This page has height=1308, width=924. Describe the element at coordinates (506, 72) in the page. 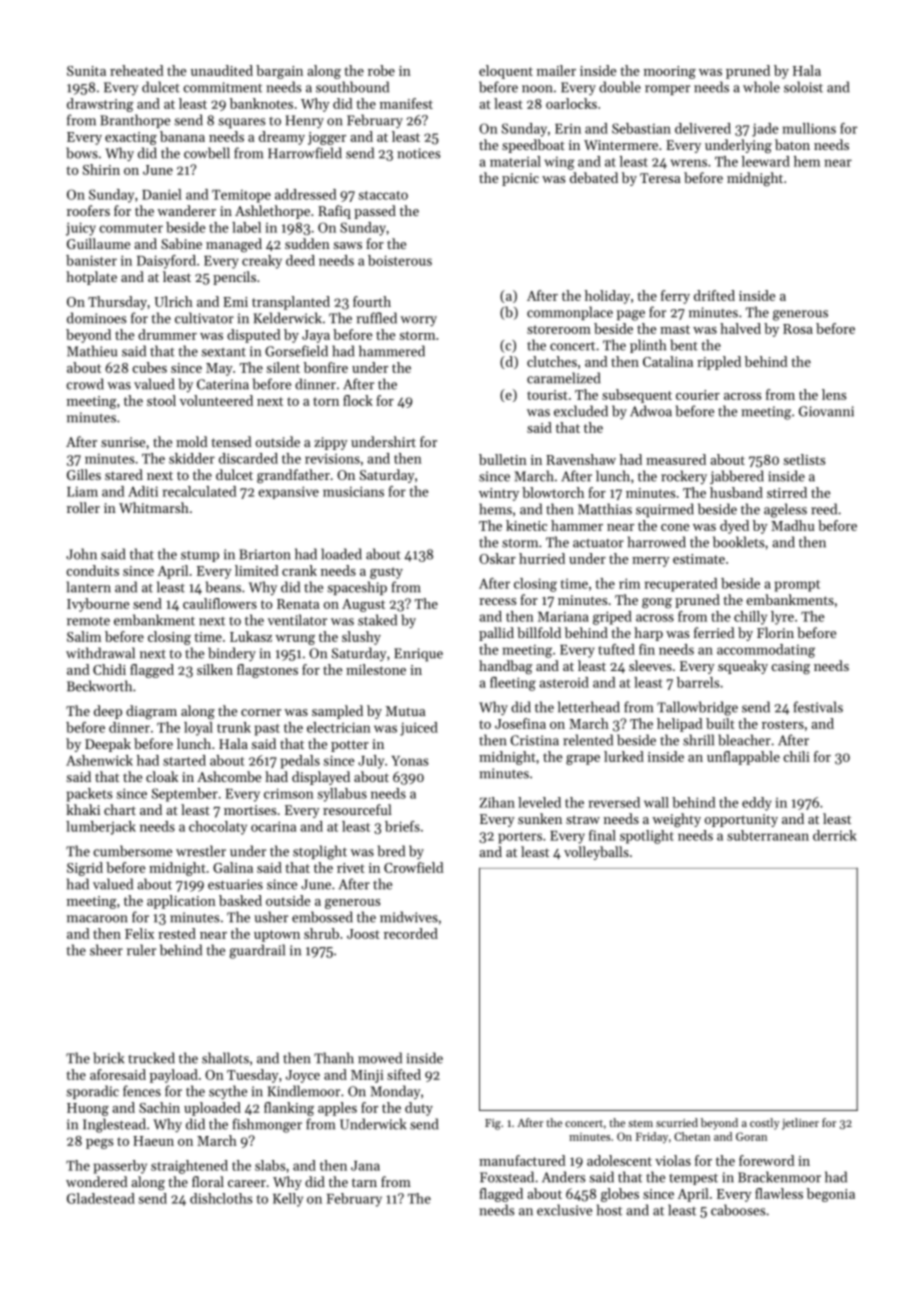

I see `eloquent` at that location.
